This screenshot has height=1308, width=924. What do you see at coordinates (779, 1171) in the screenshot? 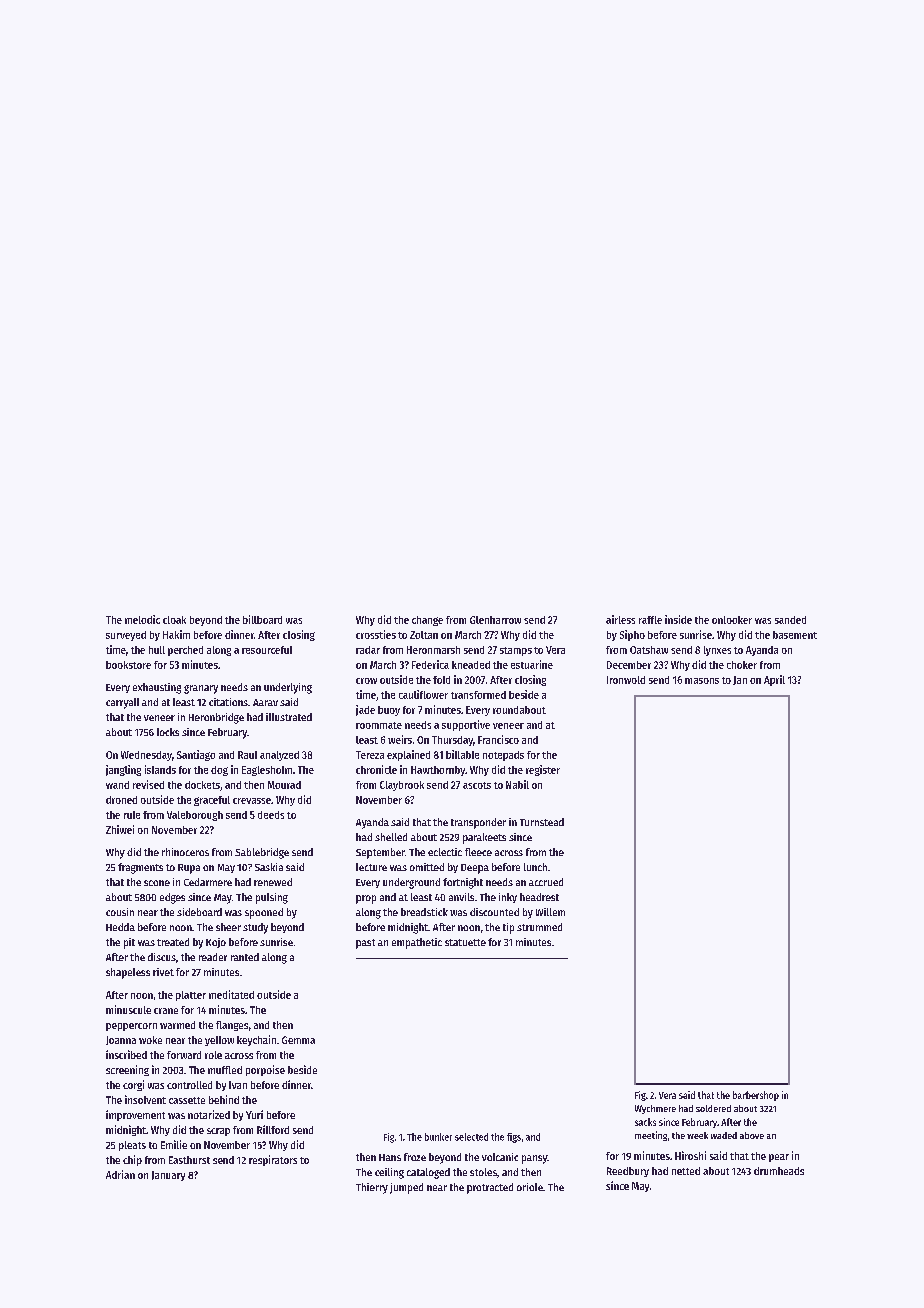
I see `drumheads` at bounding box center [779, 1171].
